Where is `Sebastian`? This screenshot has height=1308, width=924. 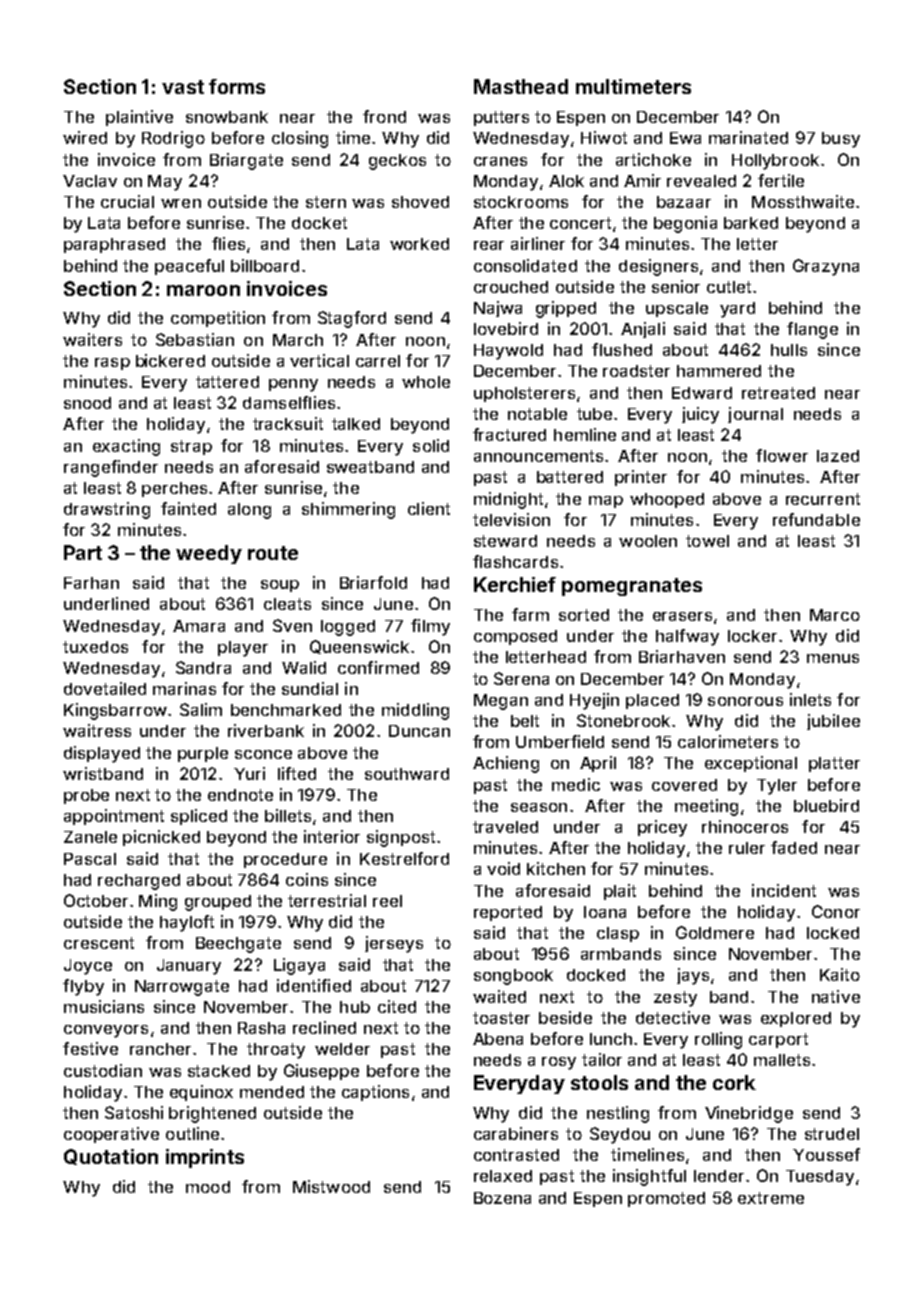
Sebastian is located at coordinates (195, 339).
